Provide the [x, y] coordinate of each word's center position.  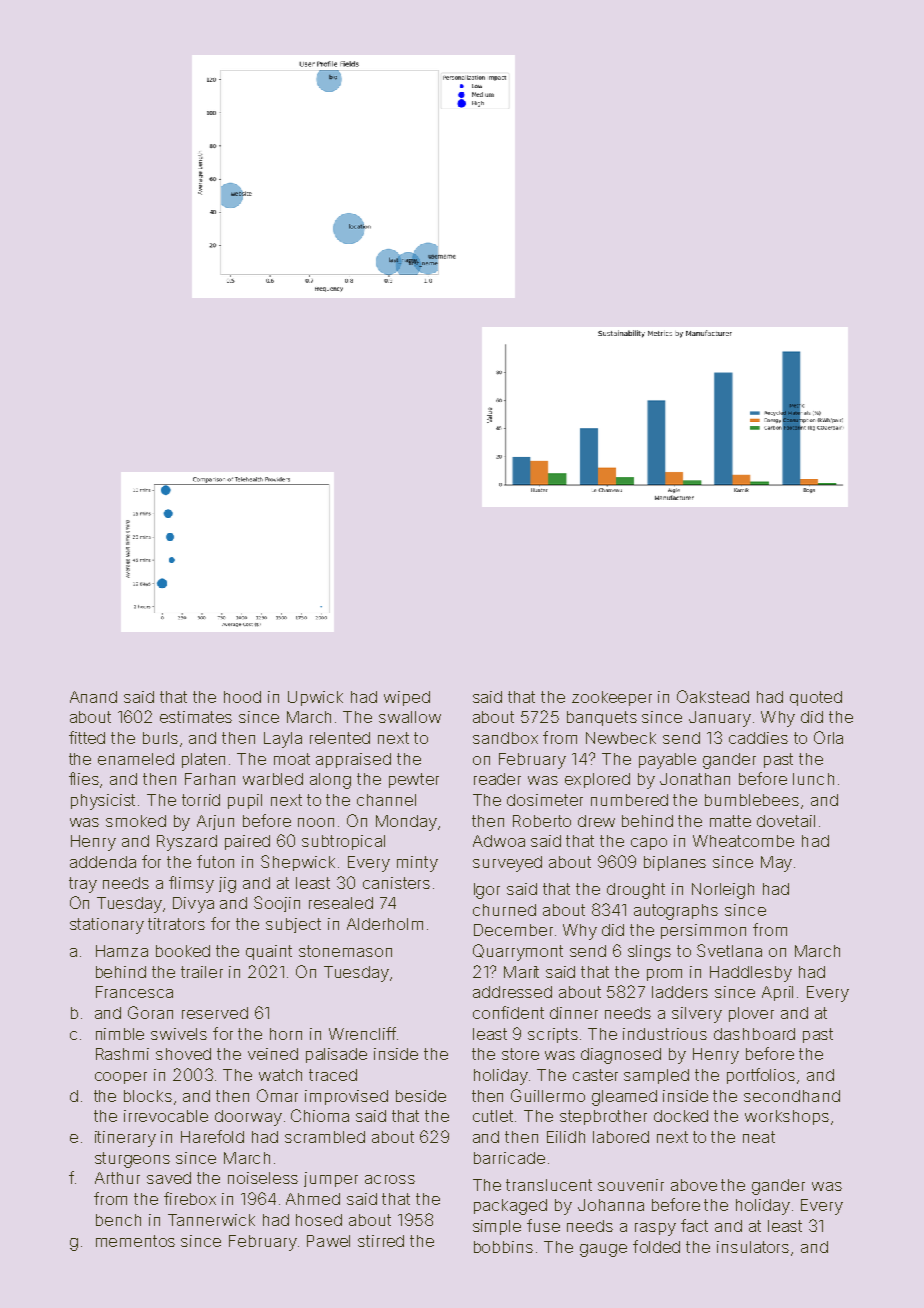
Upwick [315, 698]
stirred [381, 1241]
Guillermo [548, 1095]
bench [118, 1220]
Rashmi [122, 1054]
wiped [407, 698]
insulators [753, 1247]
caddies [758, 738]
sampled [656, 1076]
